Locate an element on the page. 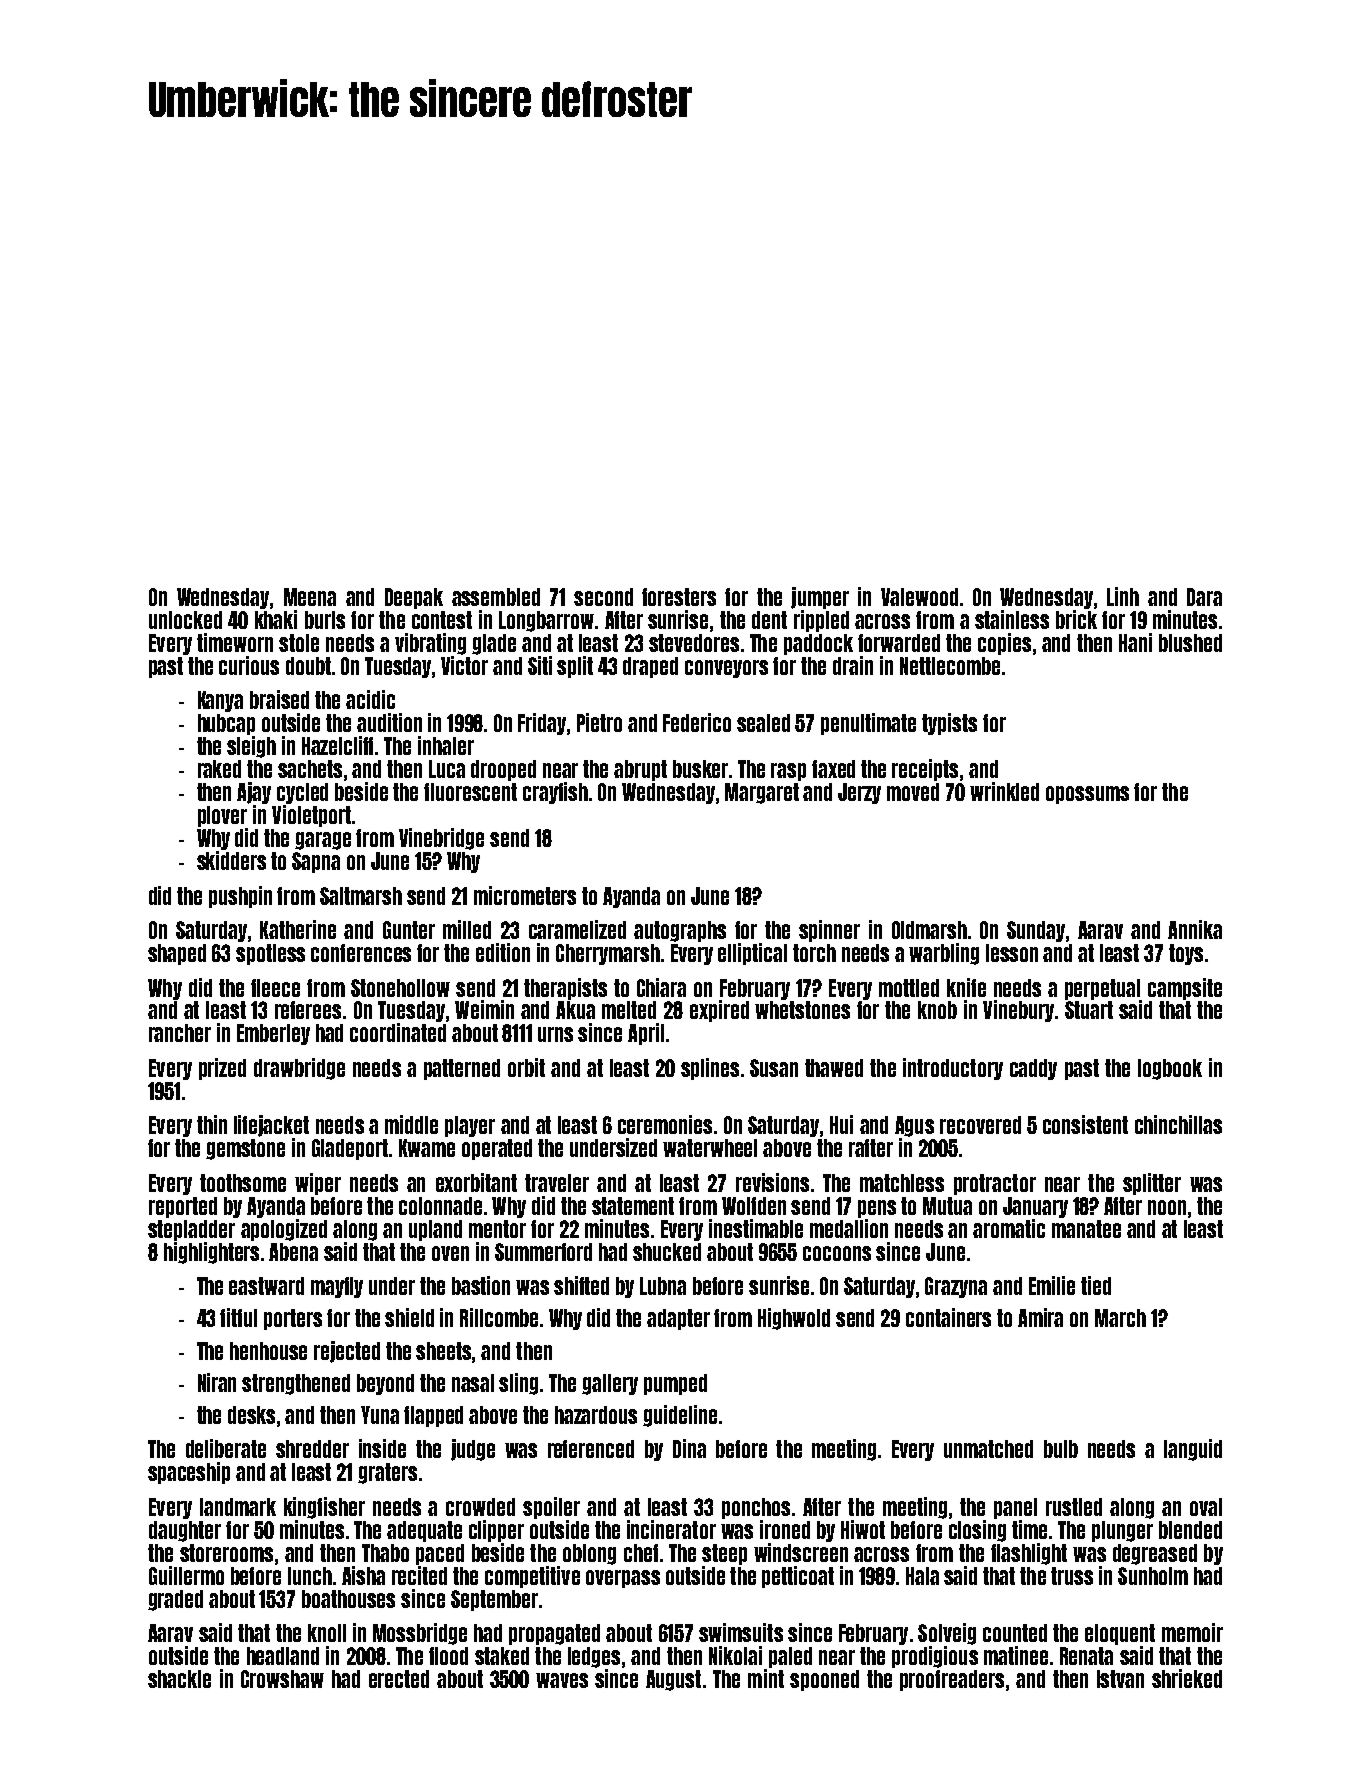  Guillermo is located at coordinates (186, 1575).
